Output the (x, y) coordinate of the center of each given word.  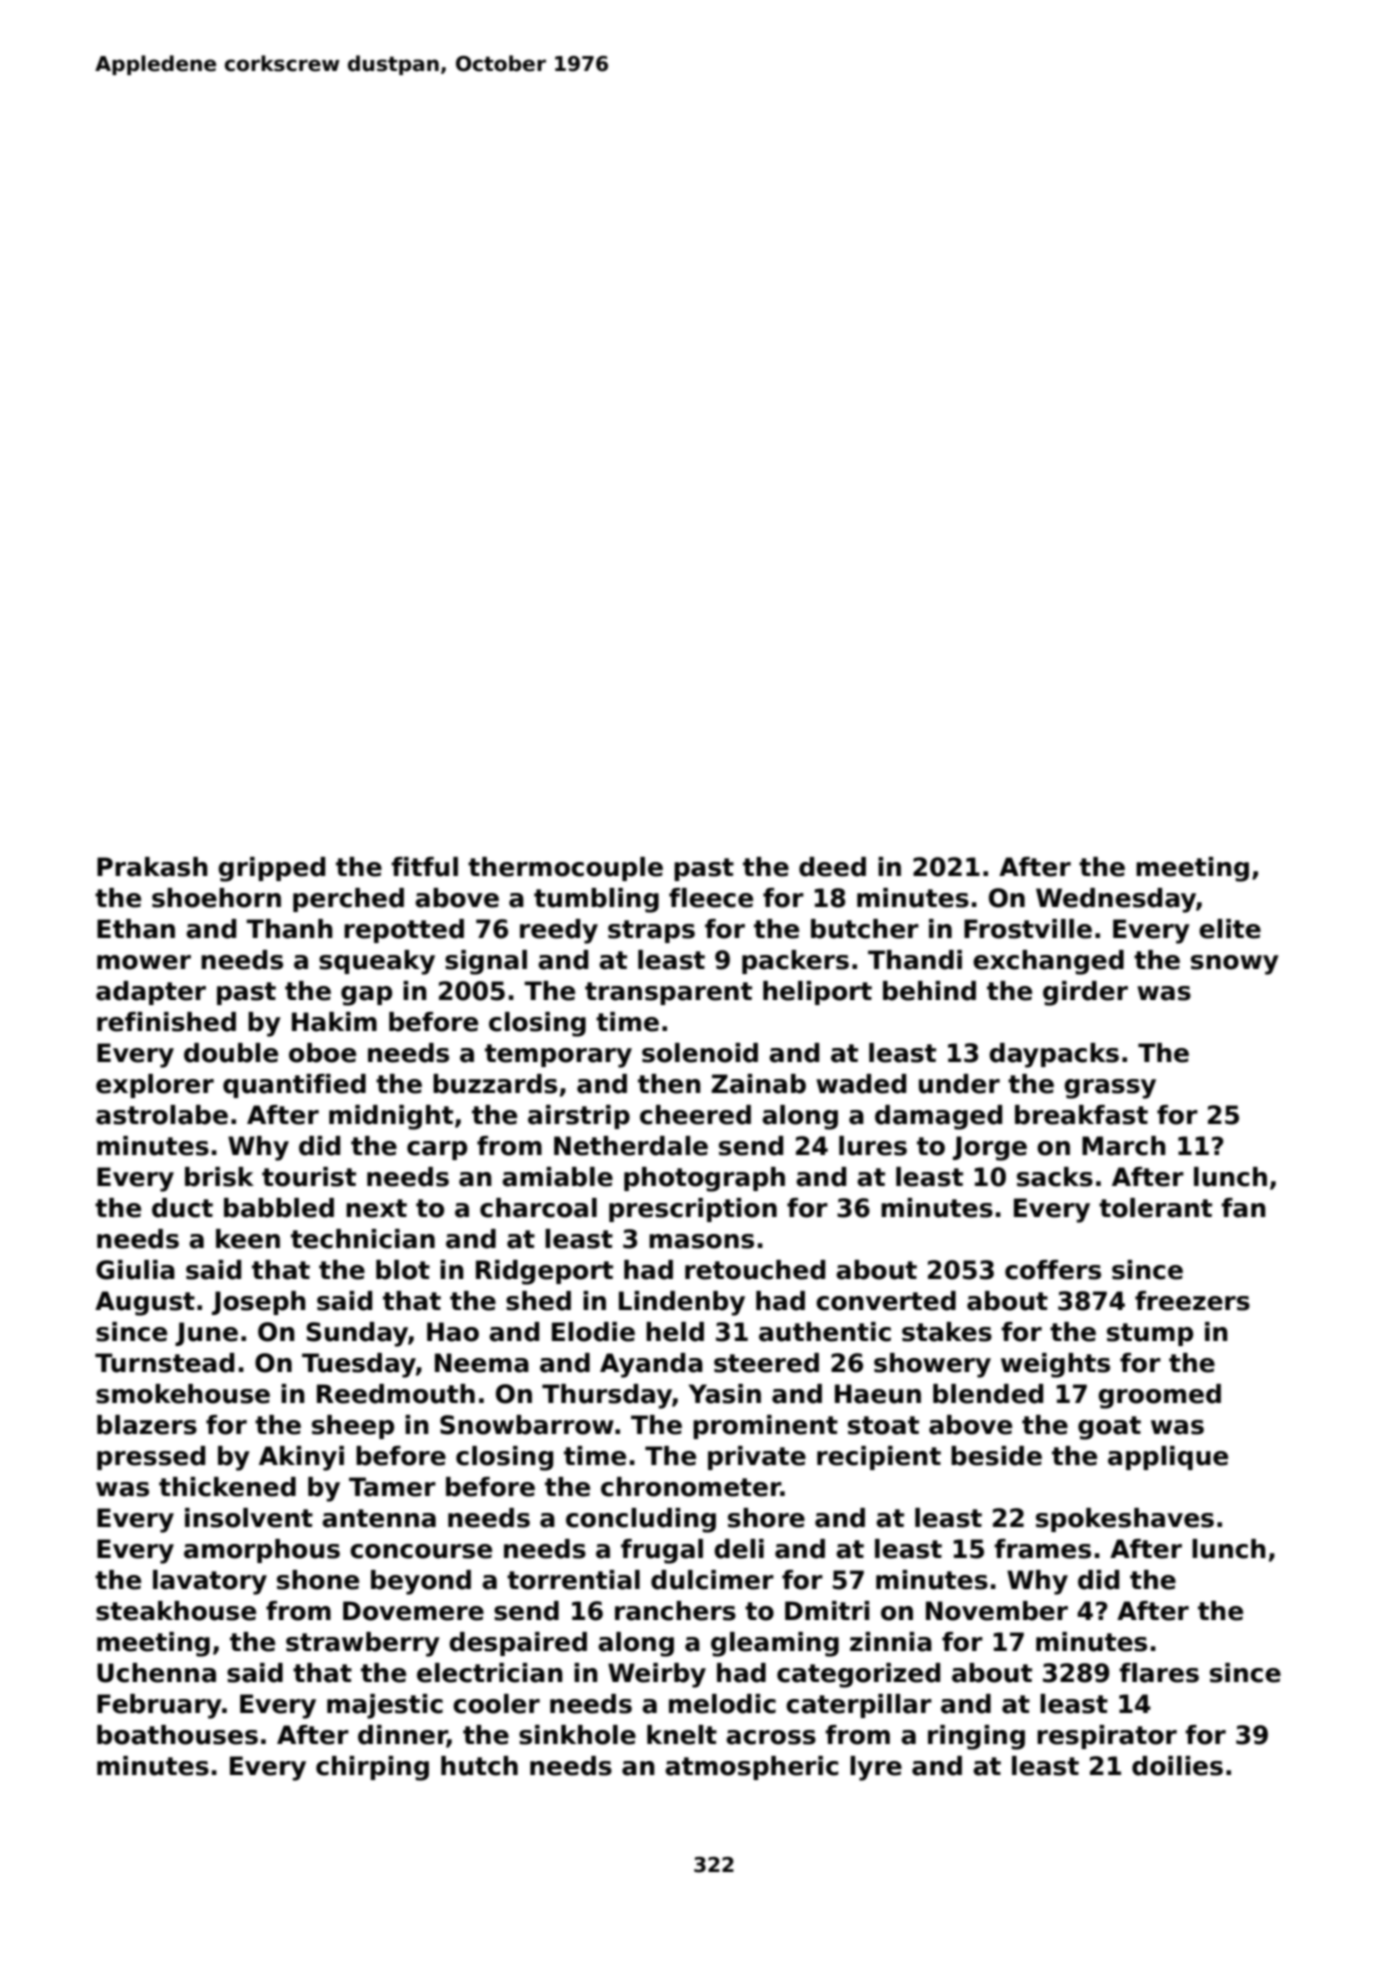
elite (1230, 929)
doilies (1177, 1766)
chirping (372, 1768)
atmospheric (752, 1768)
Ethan (136, 929)
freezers (1192, 1301)
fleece (711, 898)
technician (363, 1239)
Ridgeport (544, 1272)
